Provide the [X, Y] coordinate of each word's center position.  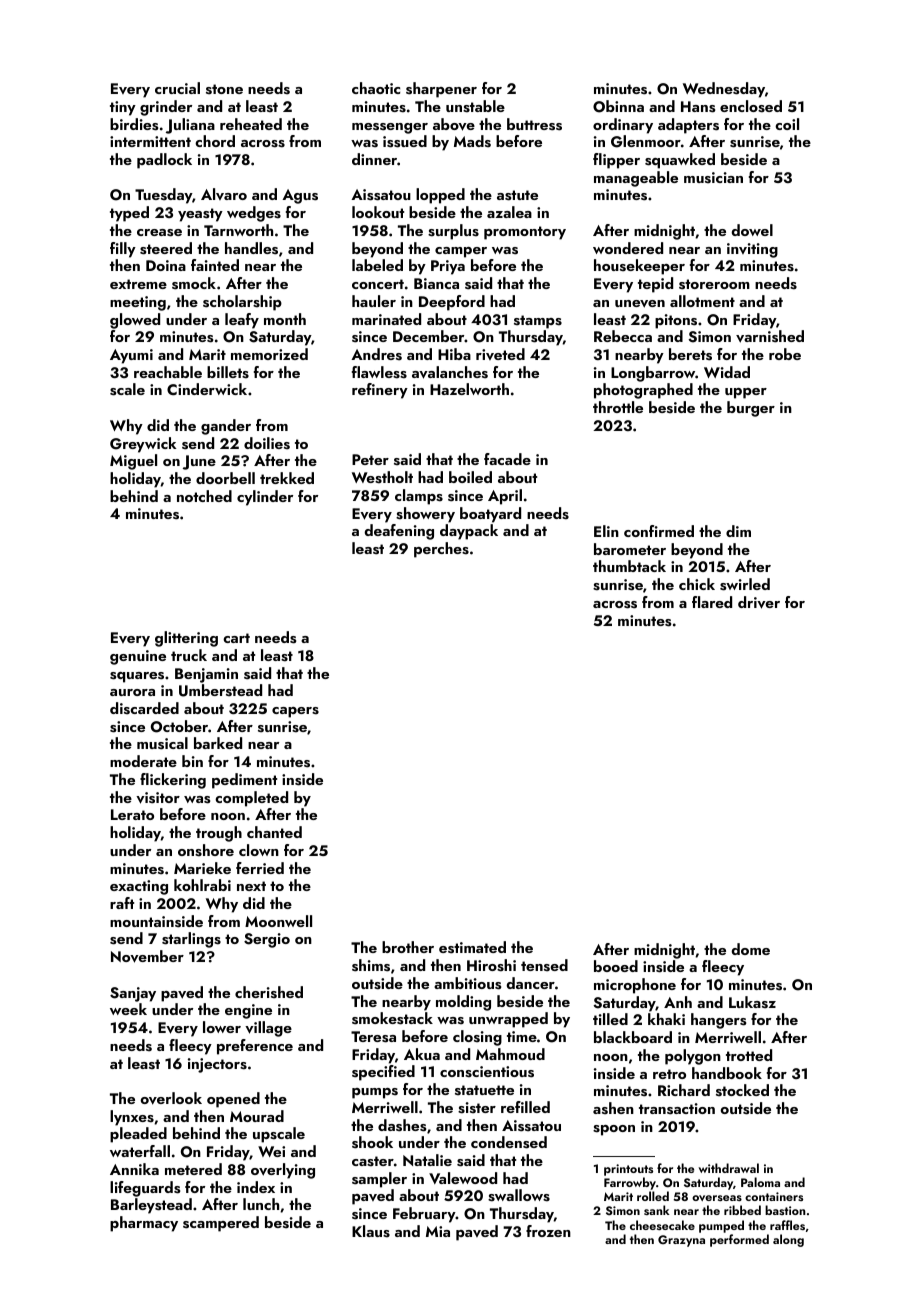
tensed [544, 965]
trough [219, 834]
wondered [628, 248]
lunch [261, 1204]
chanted [274, 832]
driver [759, 602]
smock [194, 283]
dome [750, 949]
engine [248, 1011]
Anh [678, 1002]
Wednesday [724, 90]
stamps [538, 322]
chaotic [376, 88]
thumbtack [629, 566]
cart [236, 638]
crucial [177, 88]
